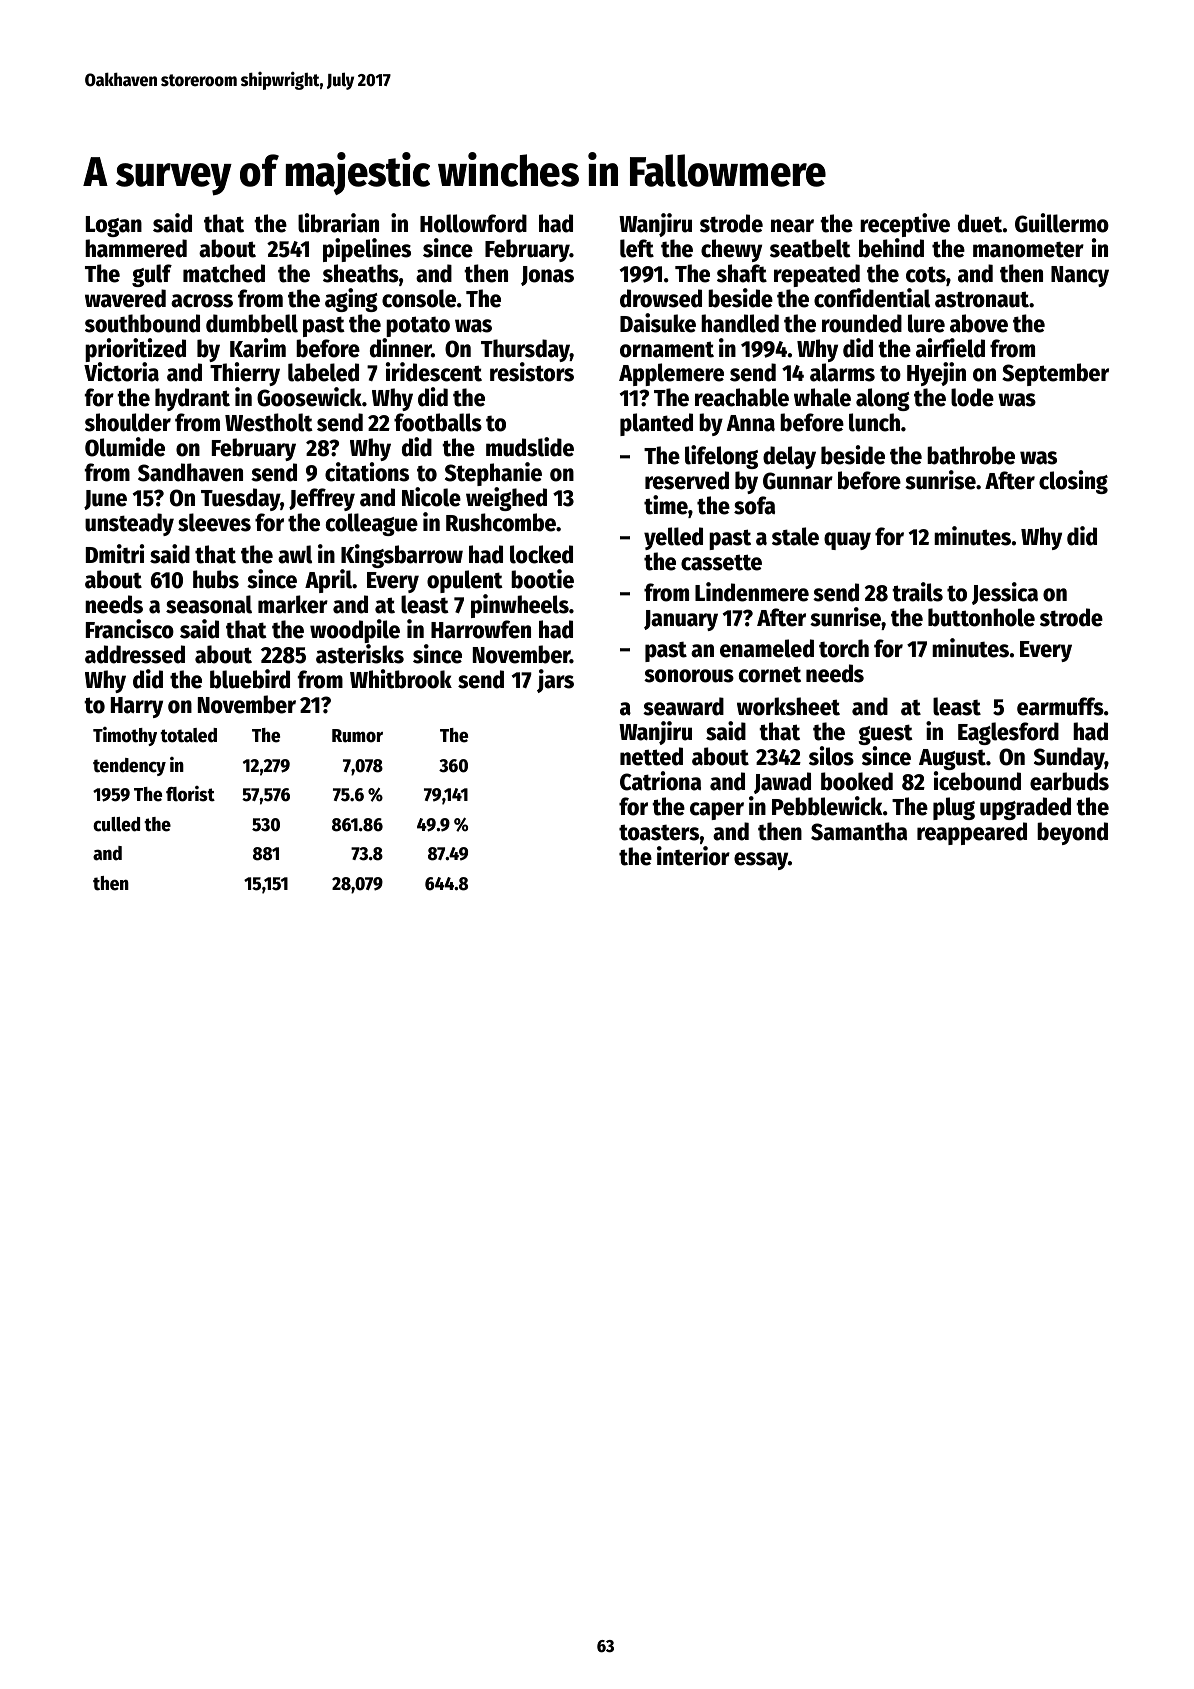 Image resolution: width=1194 pixels, height=1689 pixels. I want to click on seaward, so click(683, 706).
